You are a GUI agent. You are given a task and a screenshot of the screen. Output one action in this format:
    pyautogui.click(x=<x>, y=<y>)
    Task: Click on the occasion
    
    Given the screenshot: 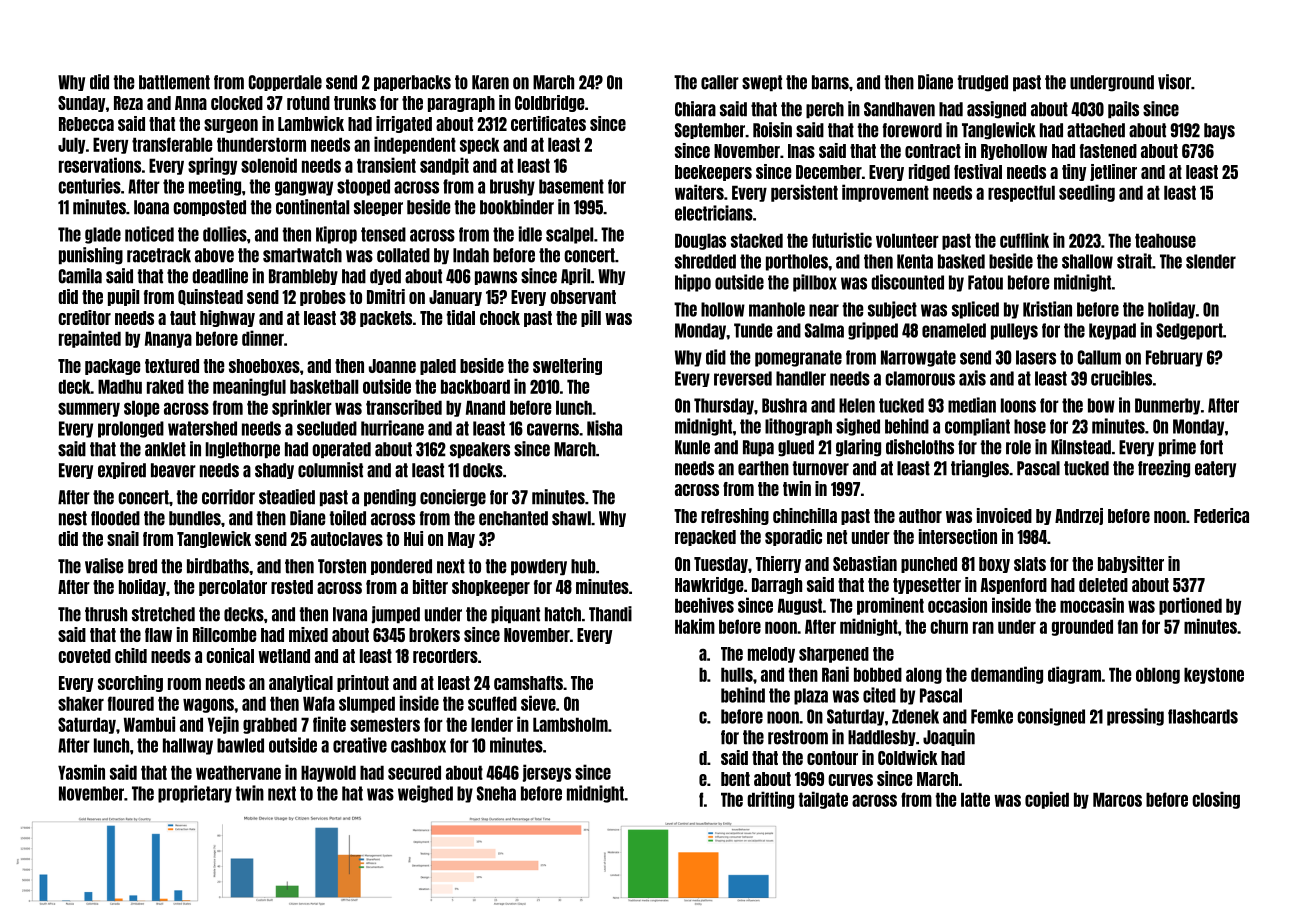 What is the action you would take?
    pyautogui.click(x=957, y=605)
